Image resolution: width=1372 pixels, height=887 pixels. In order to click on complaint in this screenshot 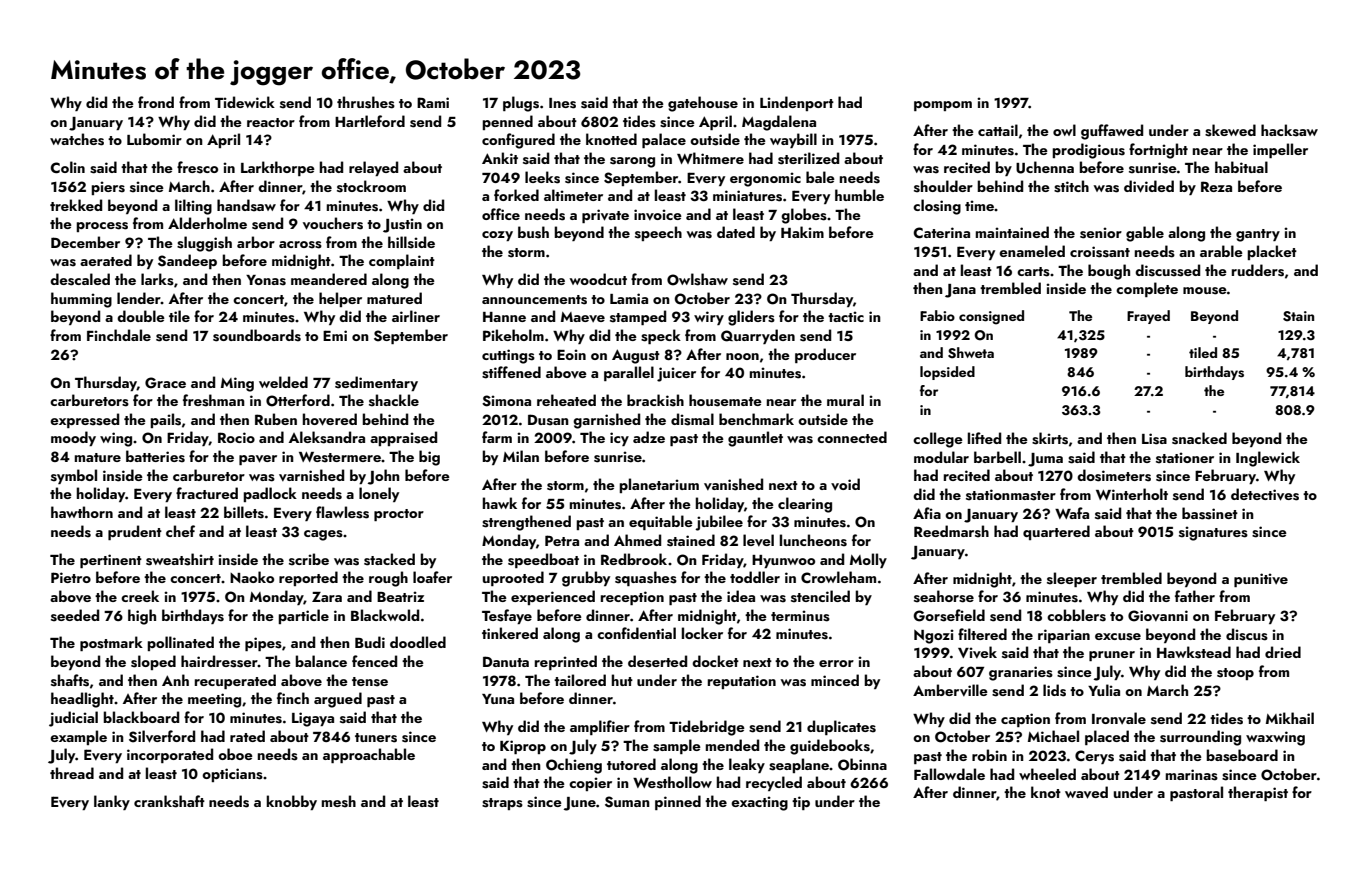, I will do `click(402, 261)`.
